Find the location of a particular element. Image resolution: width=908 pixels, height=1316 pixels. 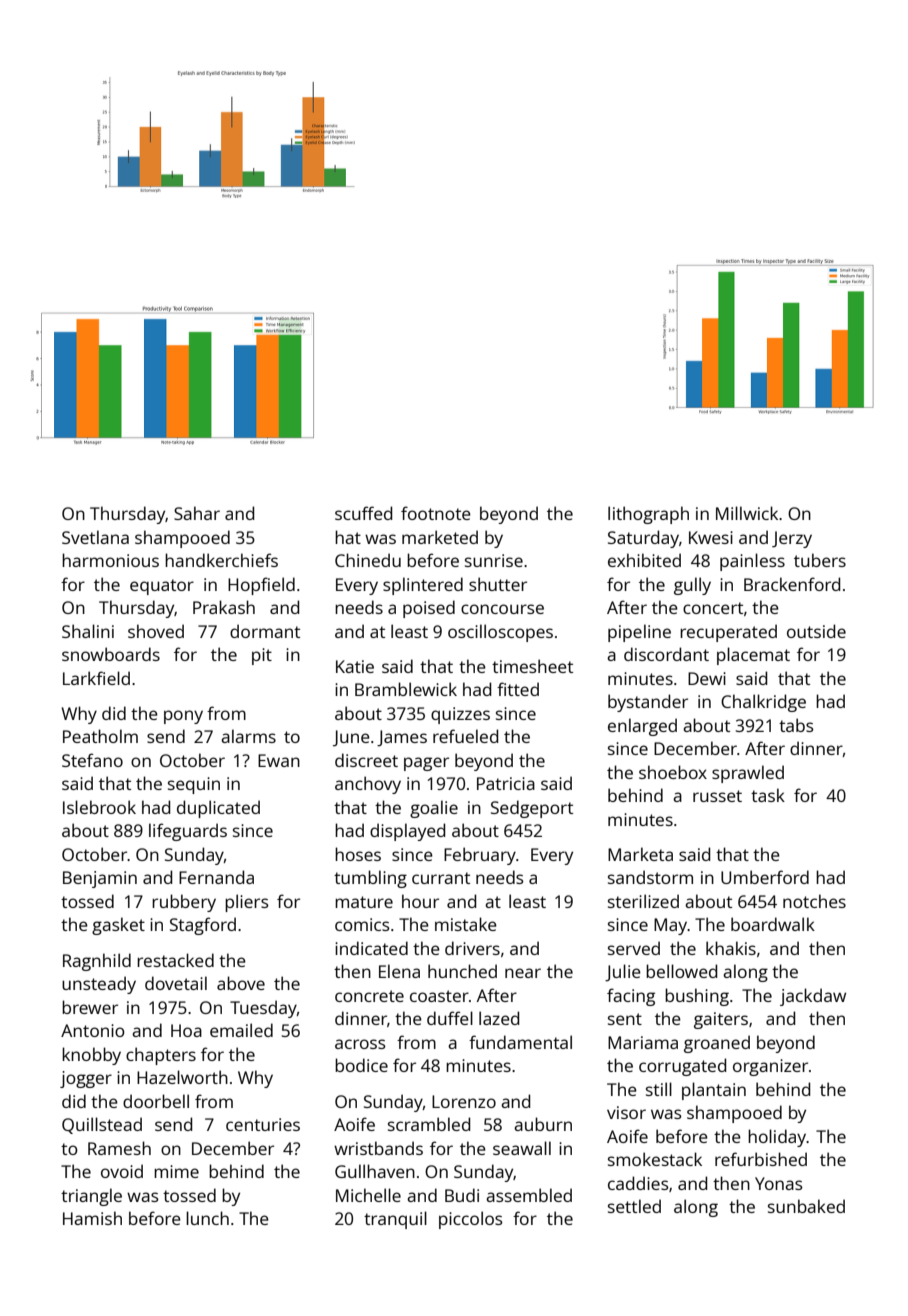

Sahar is located at coordinates (197, 513).
